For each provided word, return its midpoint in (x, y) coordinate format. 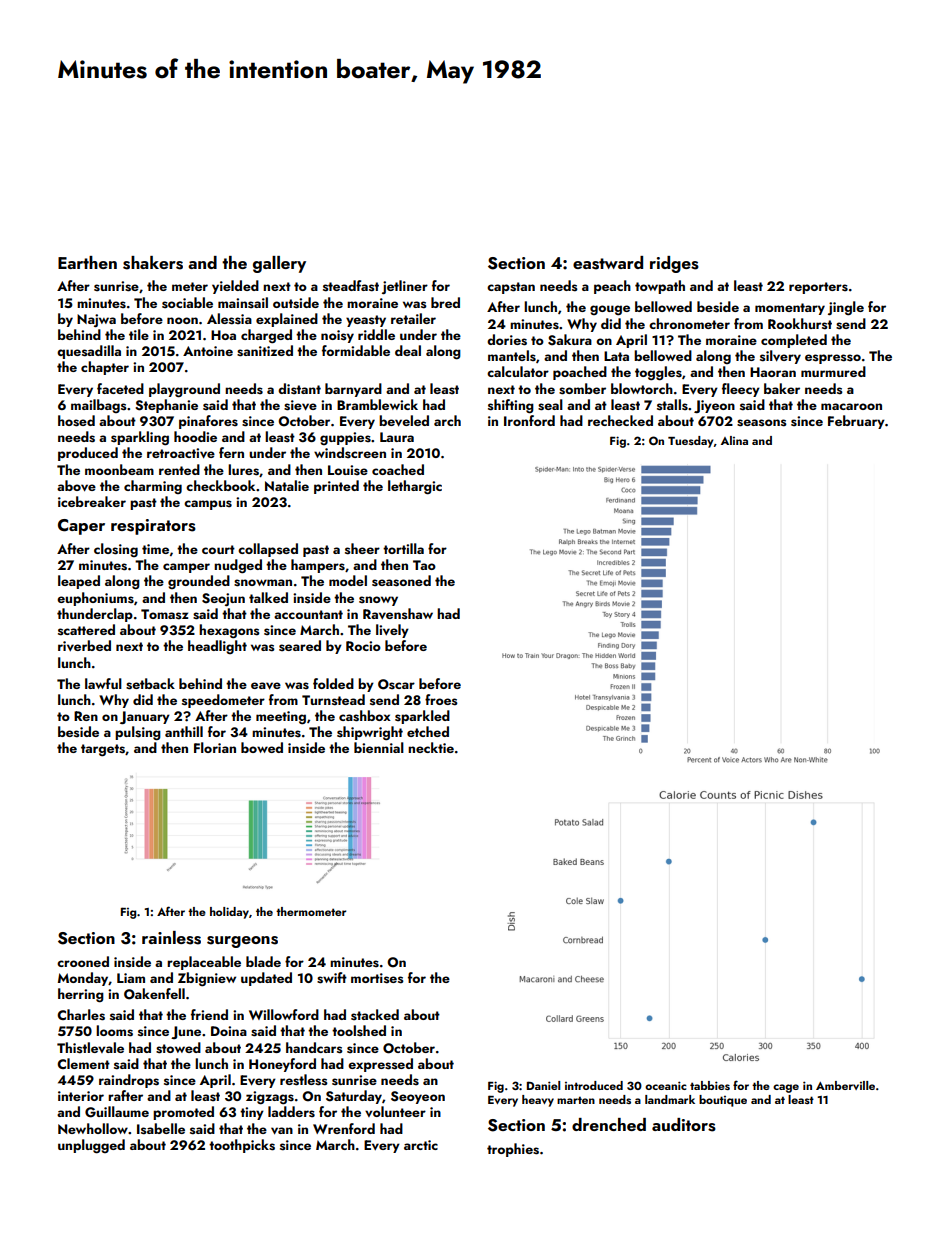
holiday (229, 913)
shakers (153, 263)
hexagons (229, 631)
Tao (424, 565)
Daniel (543, 1085)
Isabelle (161, 1129)
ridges (674, 264)
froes (441, 700)
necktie (431, 747)
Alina (734, 440)
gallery (279, 264)
